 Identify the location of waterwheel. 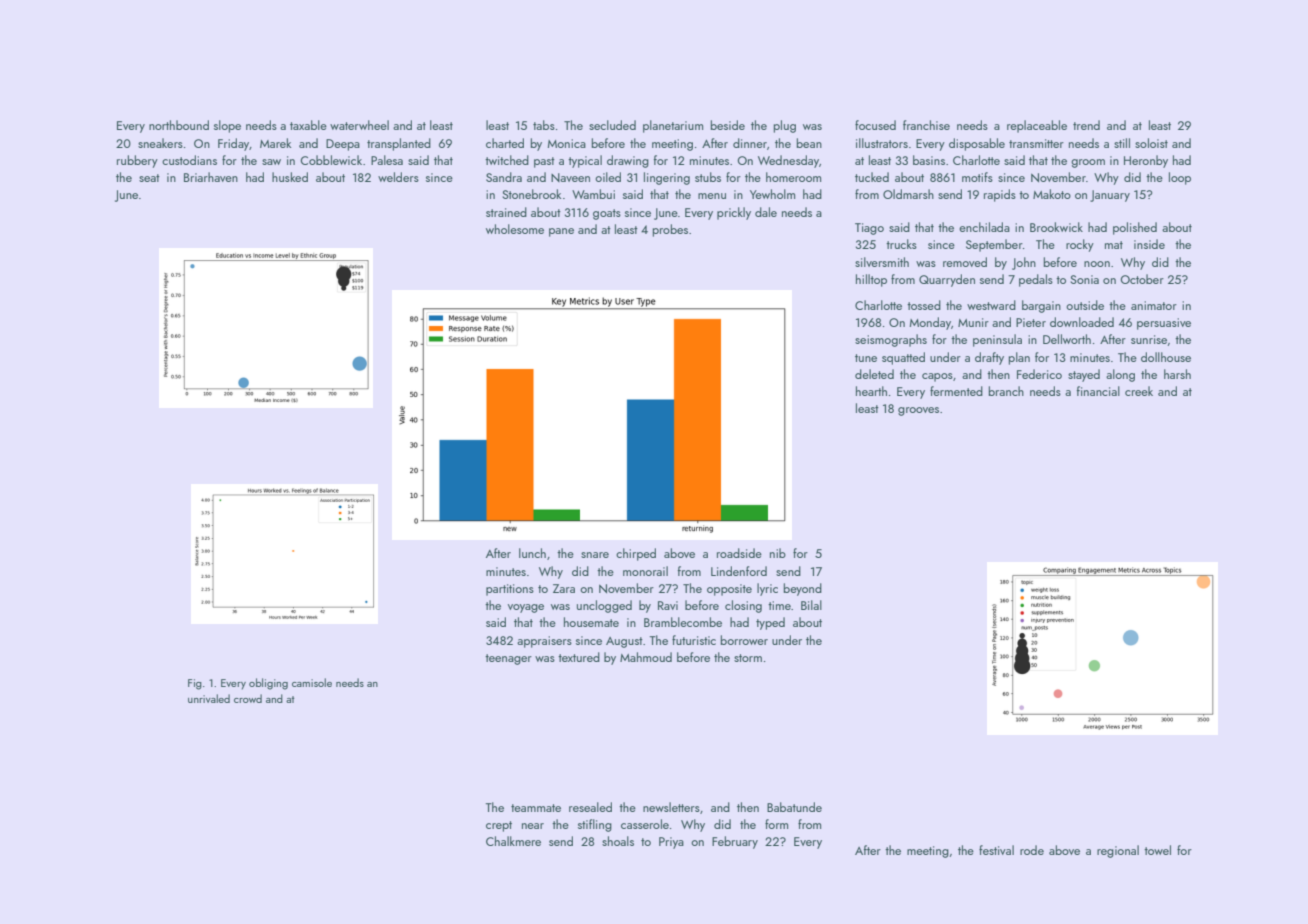
(359, 125).
